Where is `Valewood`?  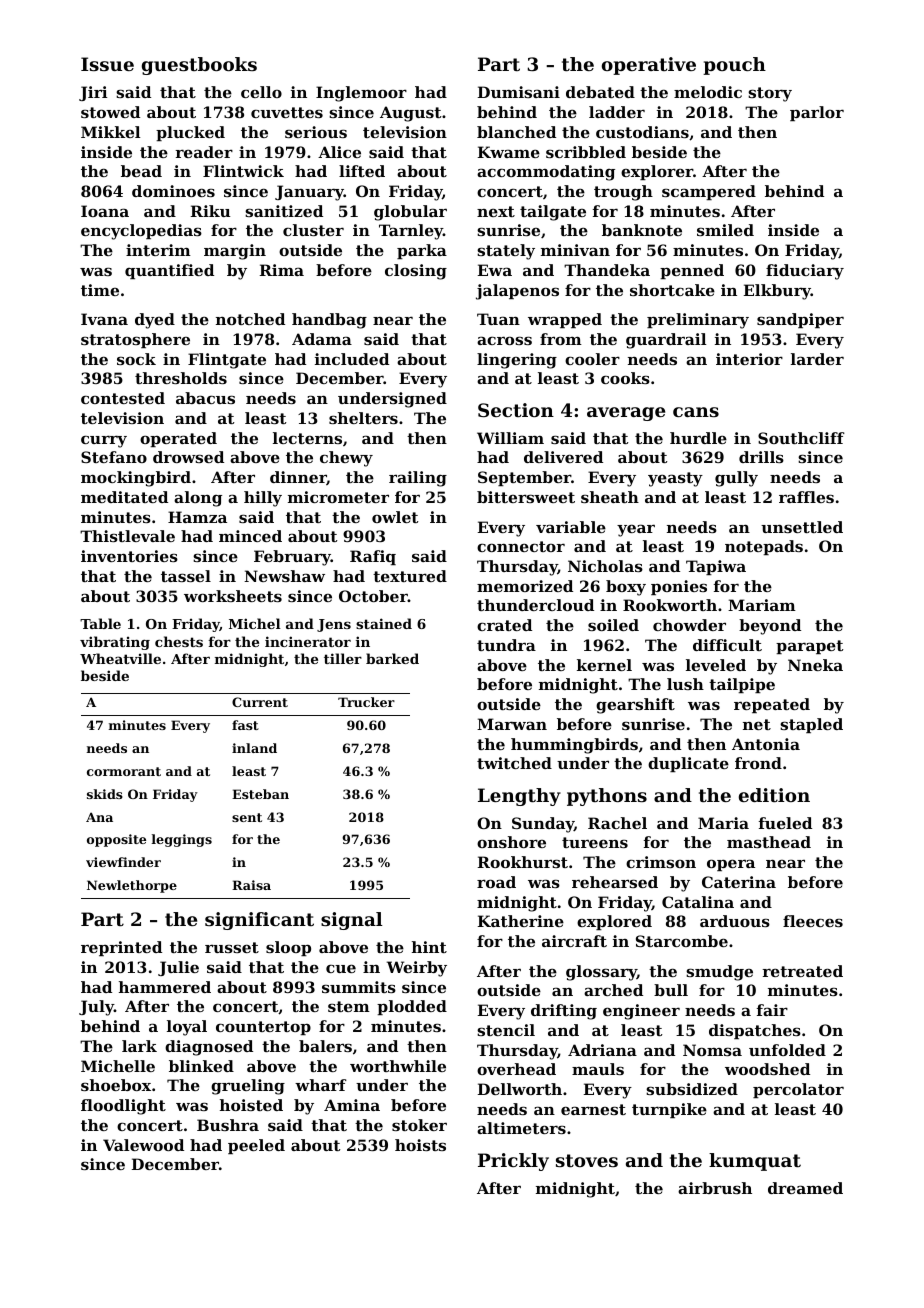
Valewood is located at coordinates (143, 1145).
